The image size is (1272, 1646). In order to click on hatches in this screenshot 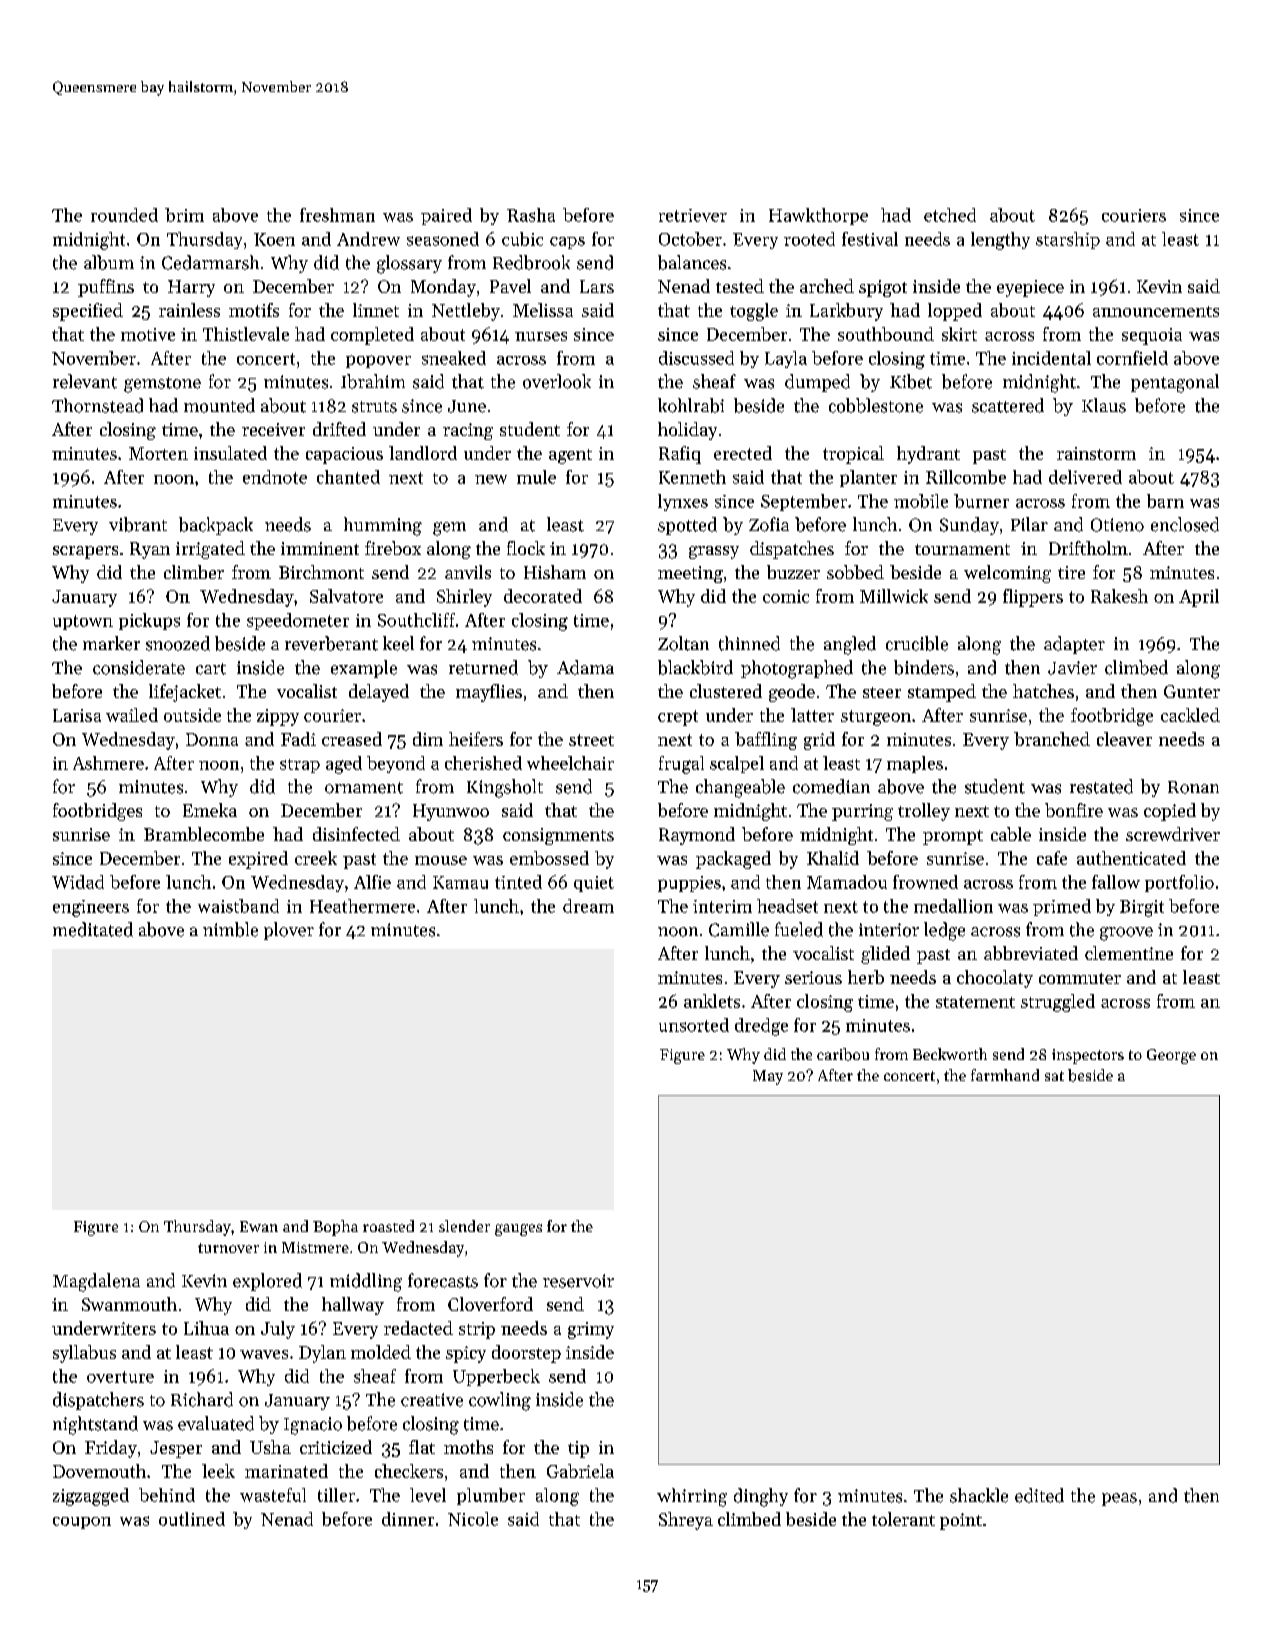, I will do `click(1043, 691)`.
